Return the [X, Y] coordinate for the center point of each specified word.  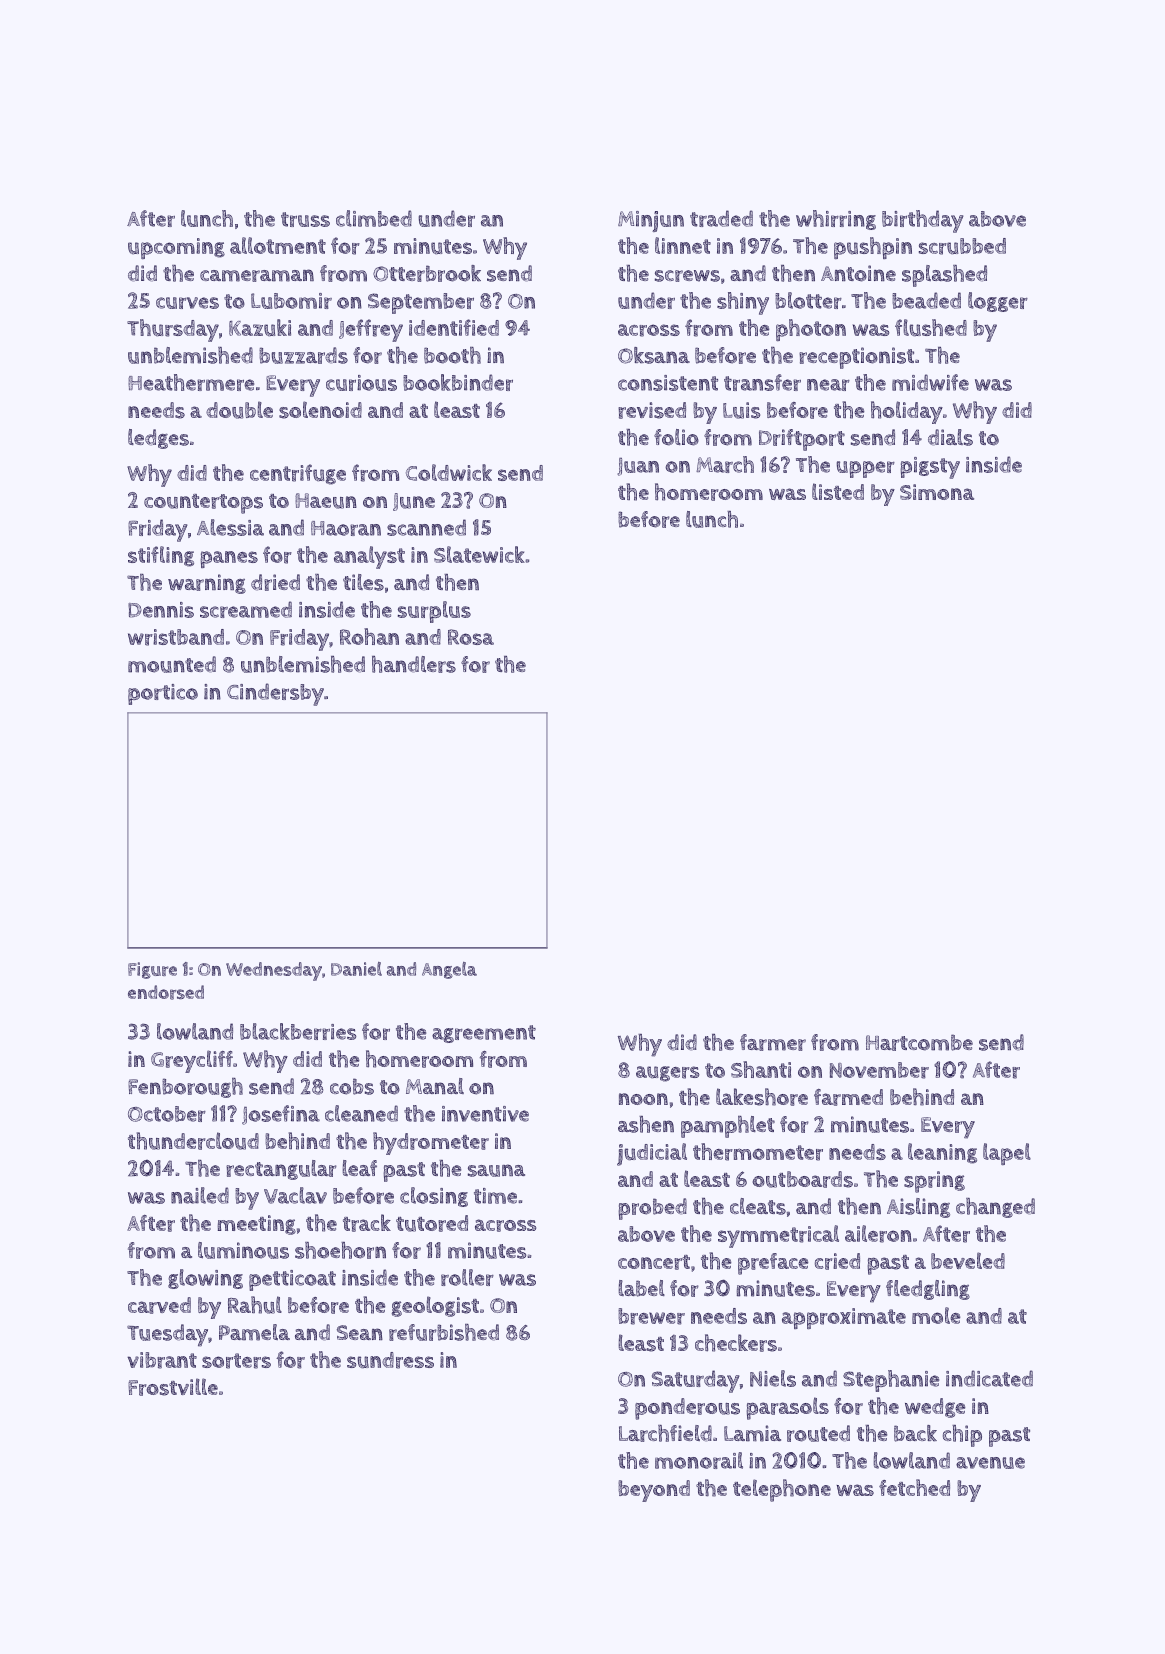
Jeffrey [371, 330]
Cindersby [275, 694]
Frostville [173, 1387]
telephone [782, 1490]
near [828, 385]
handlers [414, 664]
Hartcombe [919, 1042]
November [879, 1070]
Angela [449, 970]
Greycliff [192, 1061]
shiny [743, 303]
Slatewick [479, 554]
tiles [363, 582]
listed [838, 491]
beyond [654, 1491]
